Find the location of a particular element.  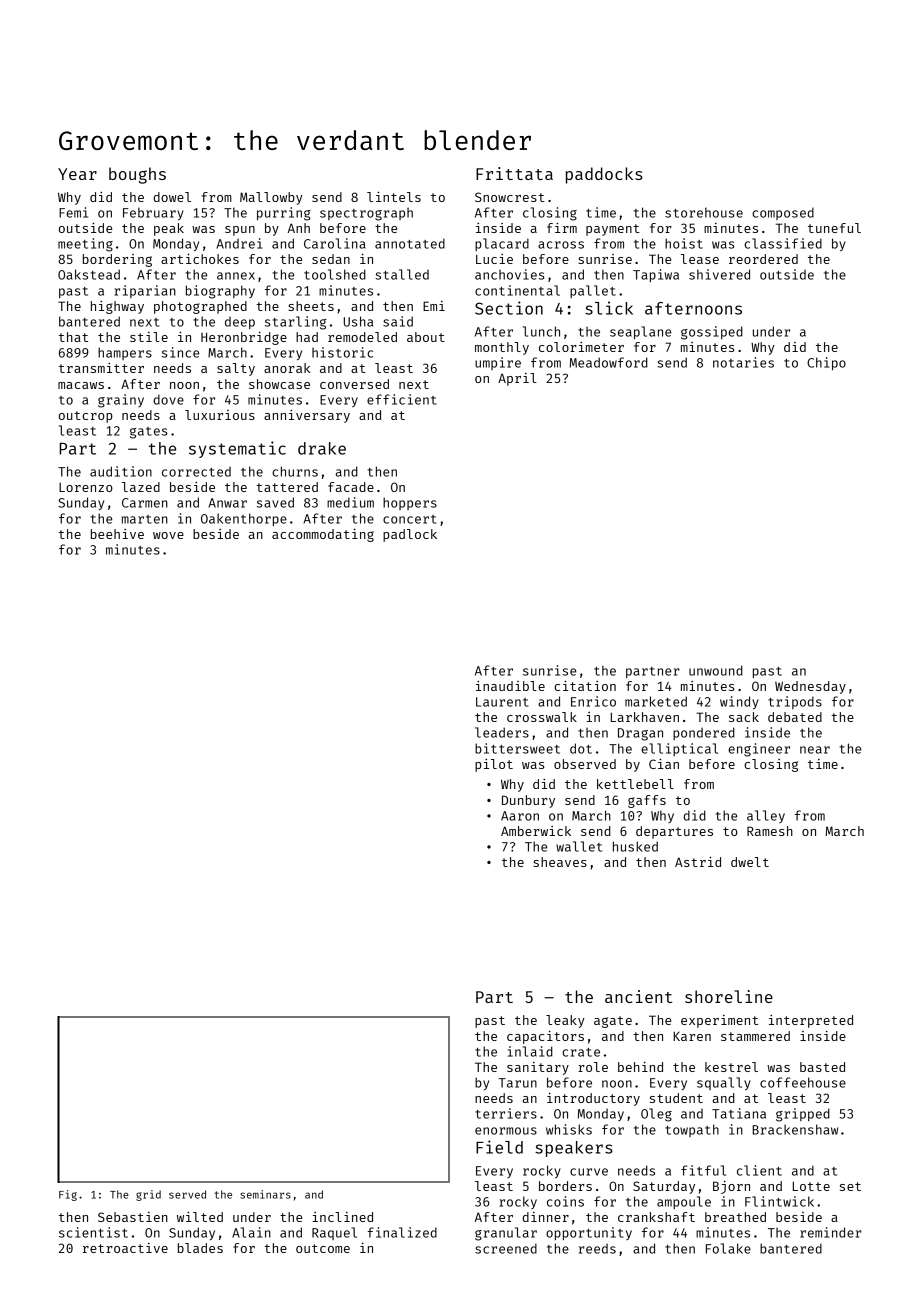

outcome is located at coordinates (323, 1248).
